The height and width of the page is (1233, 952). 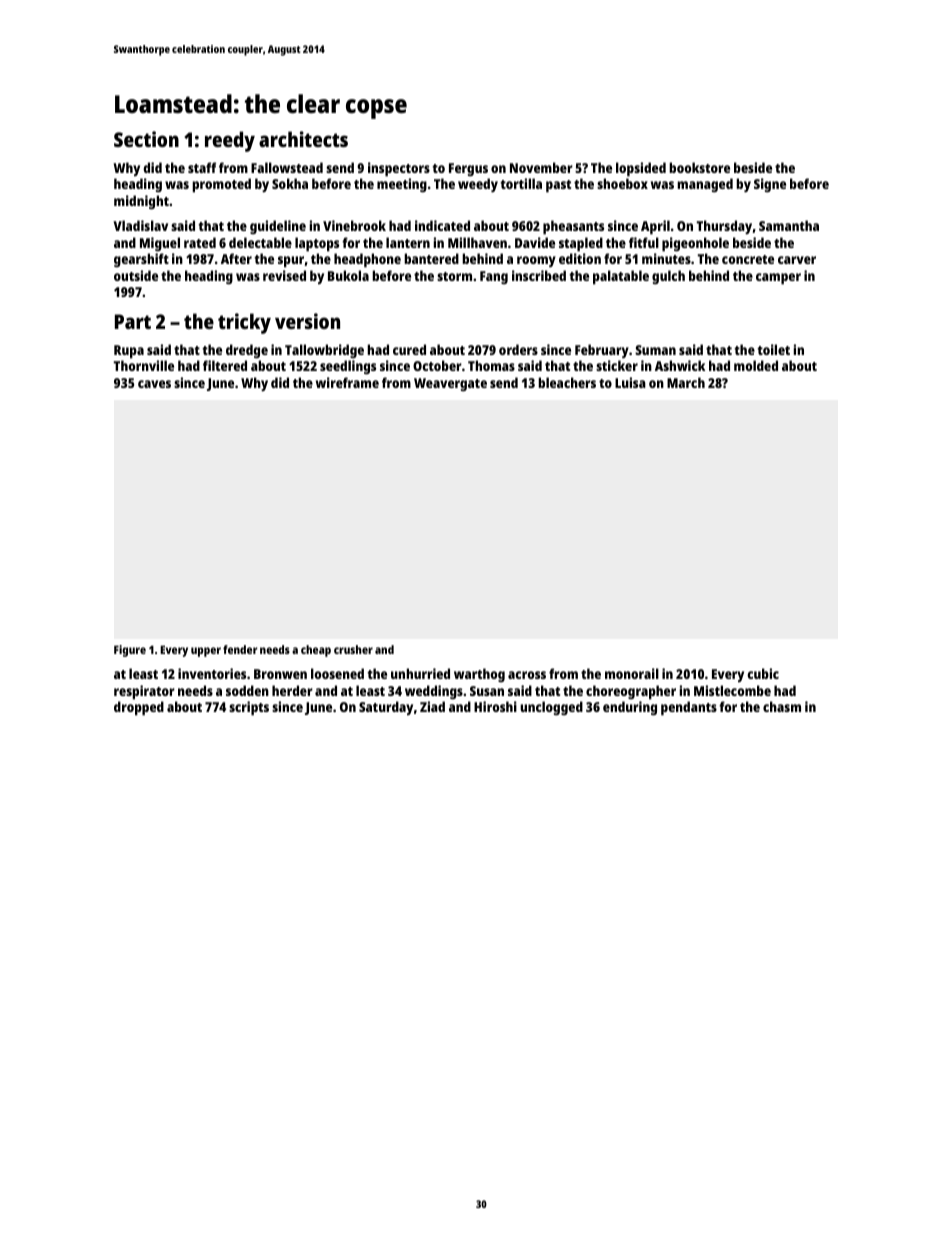 What do you see at coordinates (763, 673) in the page?
I see `cubic` at bounding box center [763, 673].
